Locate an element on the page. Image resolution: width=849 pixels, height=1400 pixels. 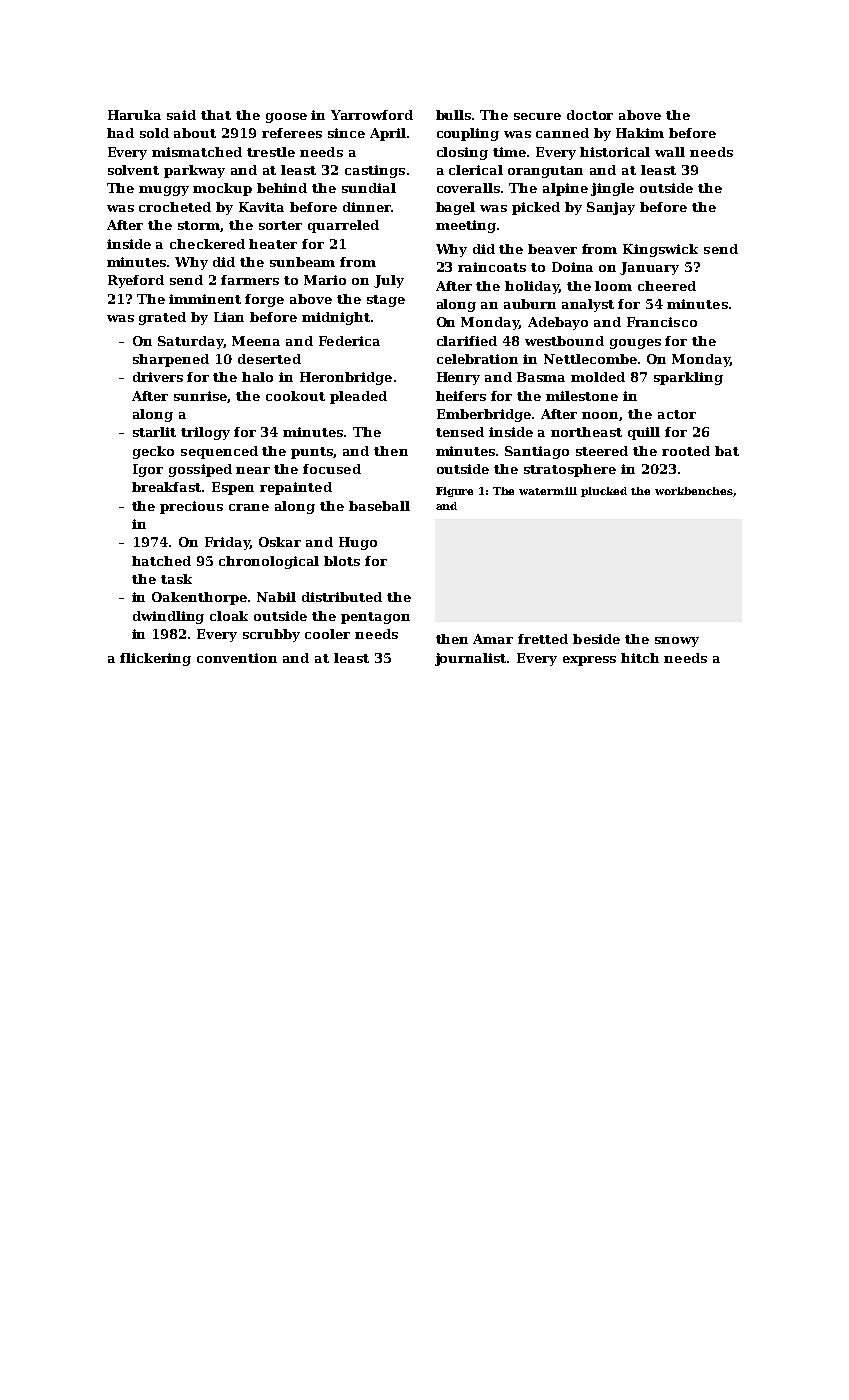
gecko is located at coordinates (153, 452).
